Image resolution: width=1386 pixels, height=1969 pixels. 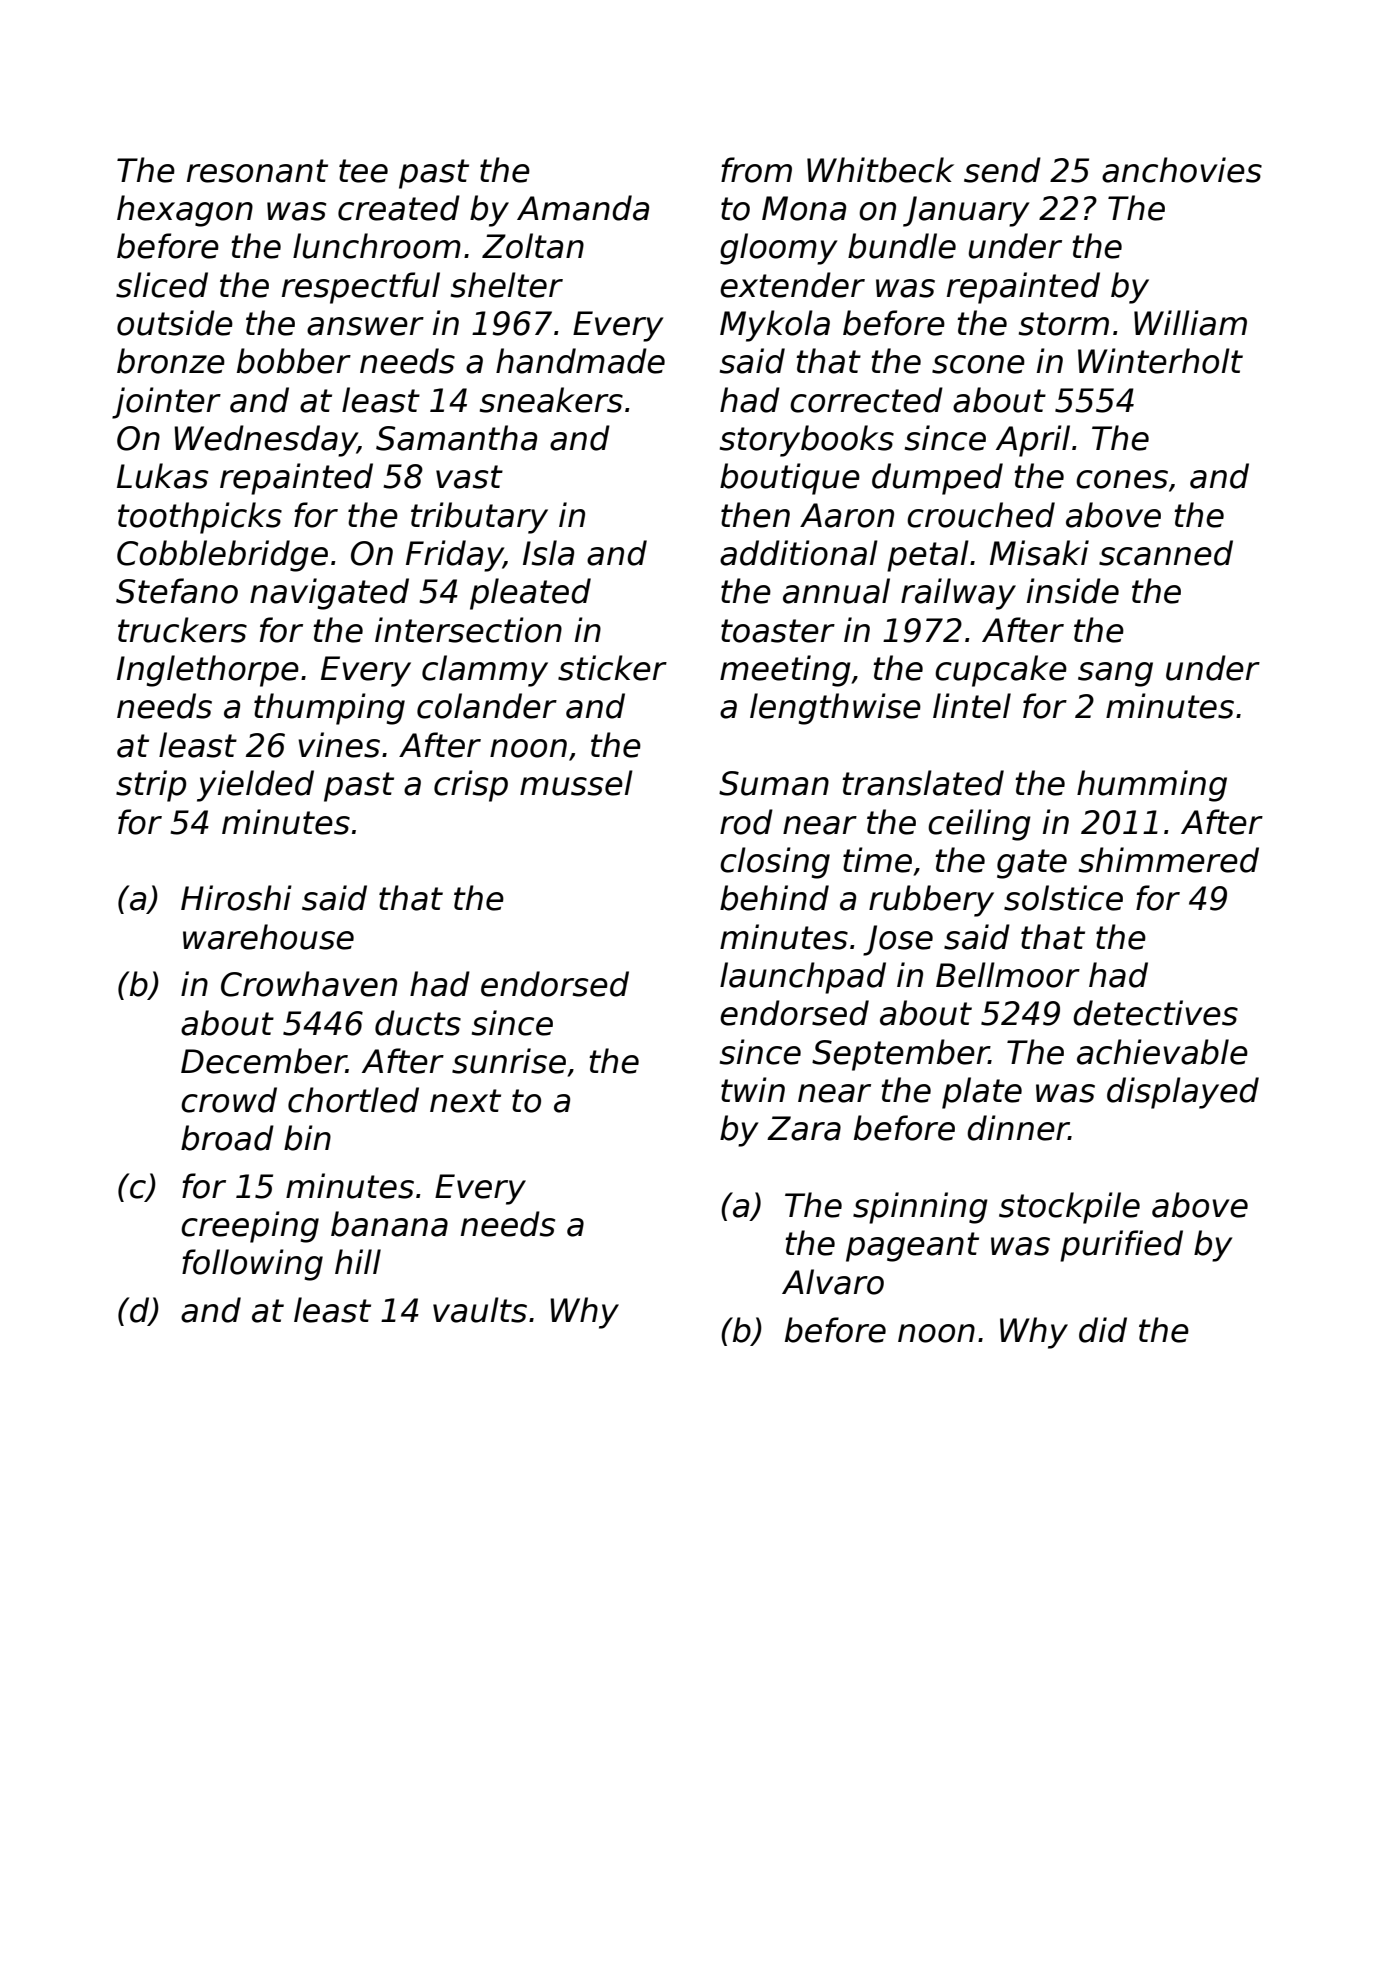 I want to click on cupcake, so click(x=1001, y=671).
